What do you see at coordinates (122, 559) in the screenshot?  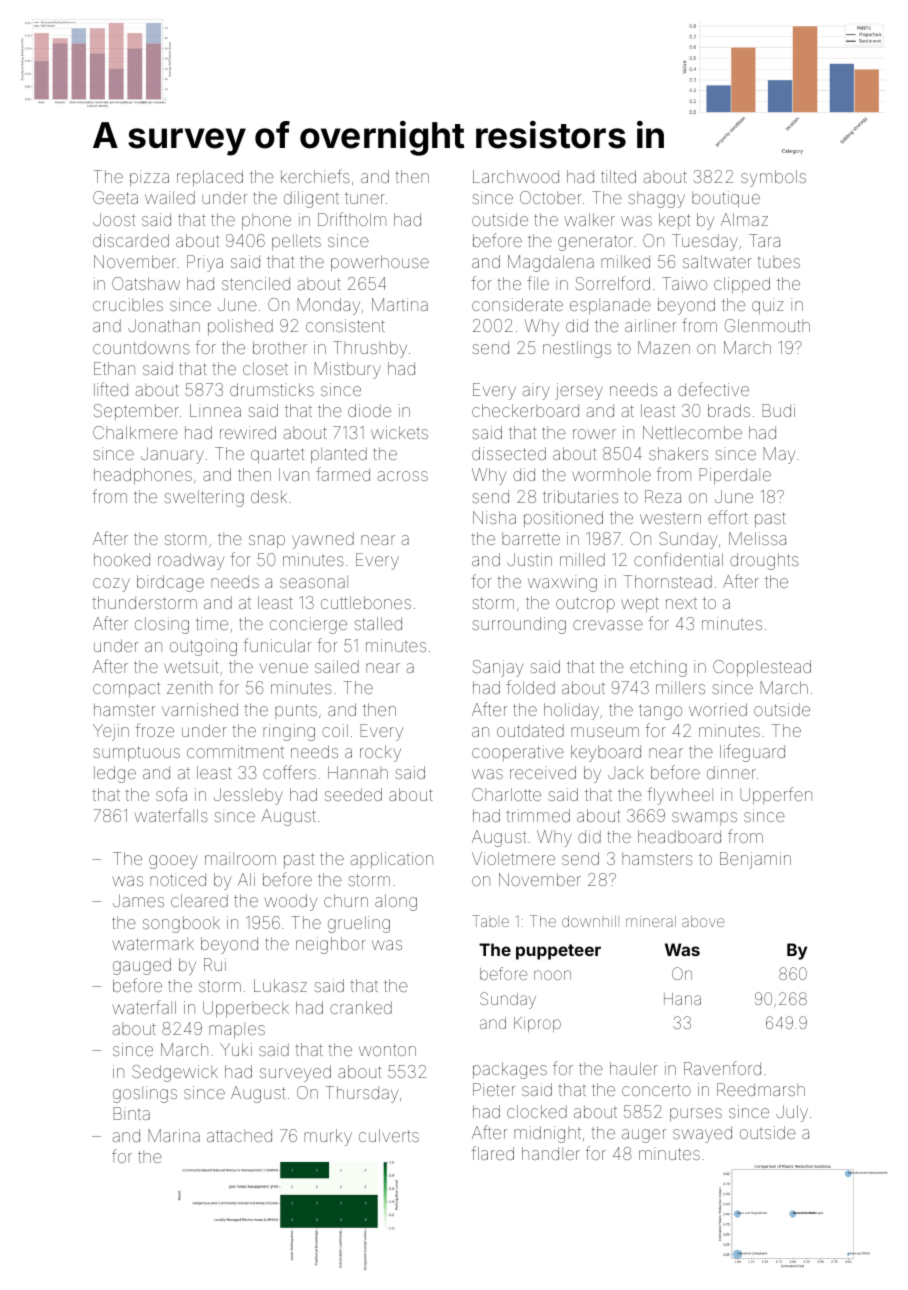 I see `hooked` at bounding box center [122, 559].
